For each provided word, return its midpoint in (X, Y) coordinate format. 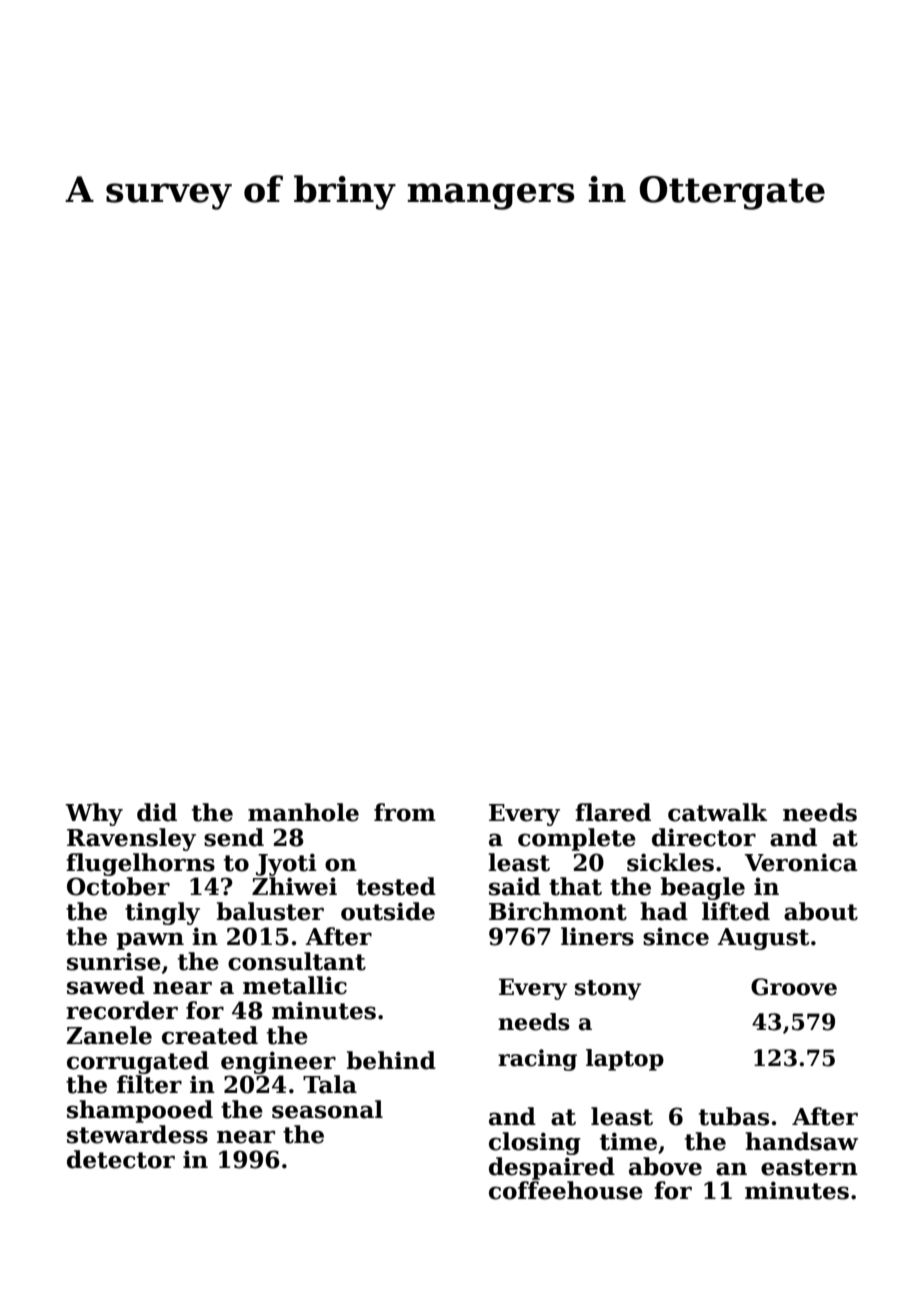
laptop (625, 1060)
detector (121, 1159)
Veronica (801, 862)
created (210, 1035)
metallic (295, 985)
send (234, 837)
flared (613, 812)
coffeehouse (566, 1190)
